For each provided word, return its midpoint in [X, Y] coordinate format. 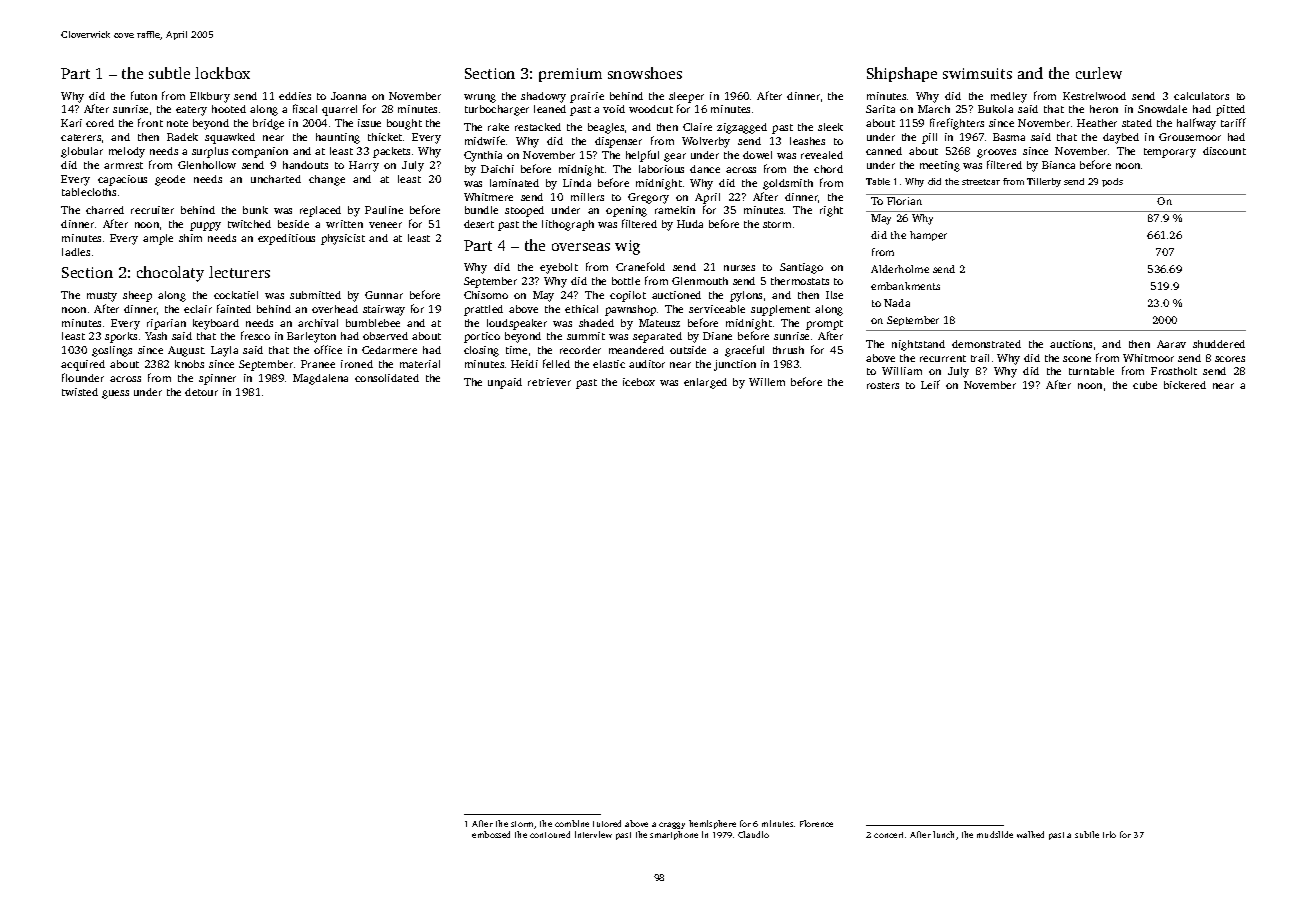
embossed [491, 834]
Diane [717, 336]
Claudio [753, 834]
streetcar [981, 182]
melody [127, 152]
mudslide [995, 834]
